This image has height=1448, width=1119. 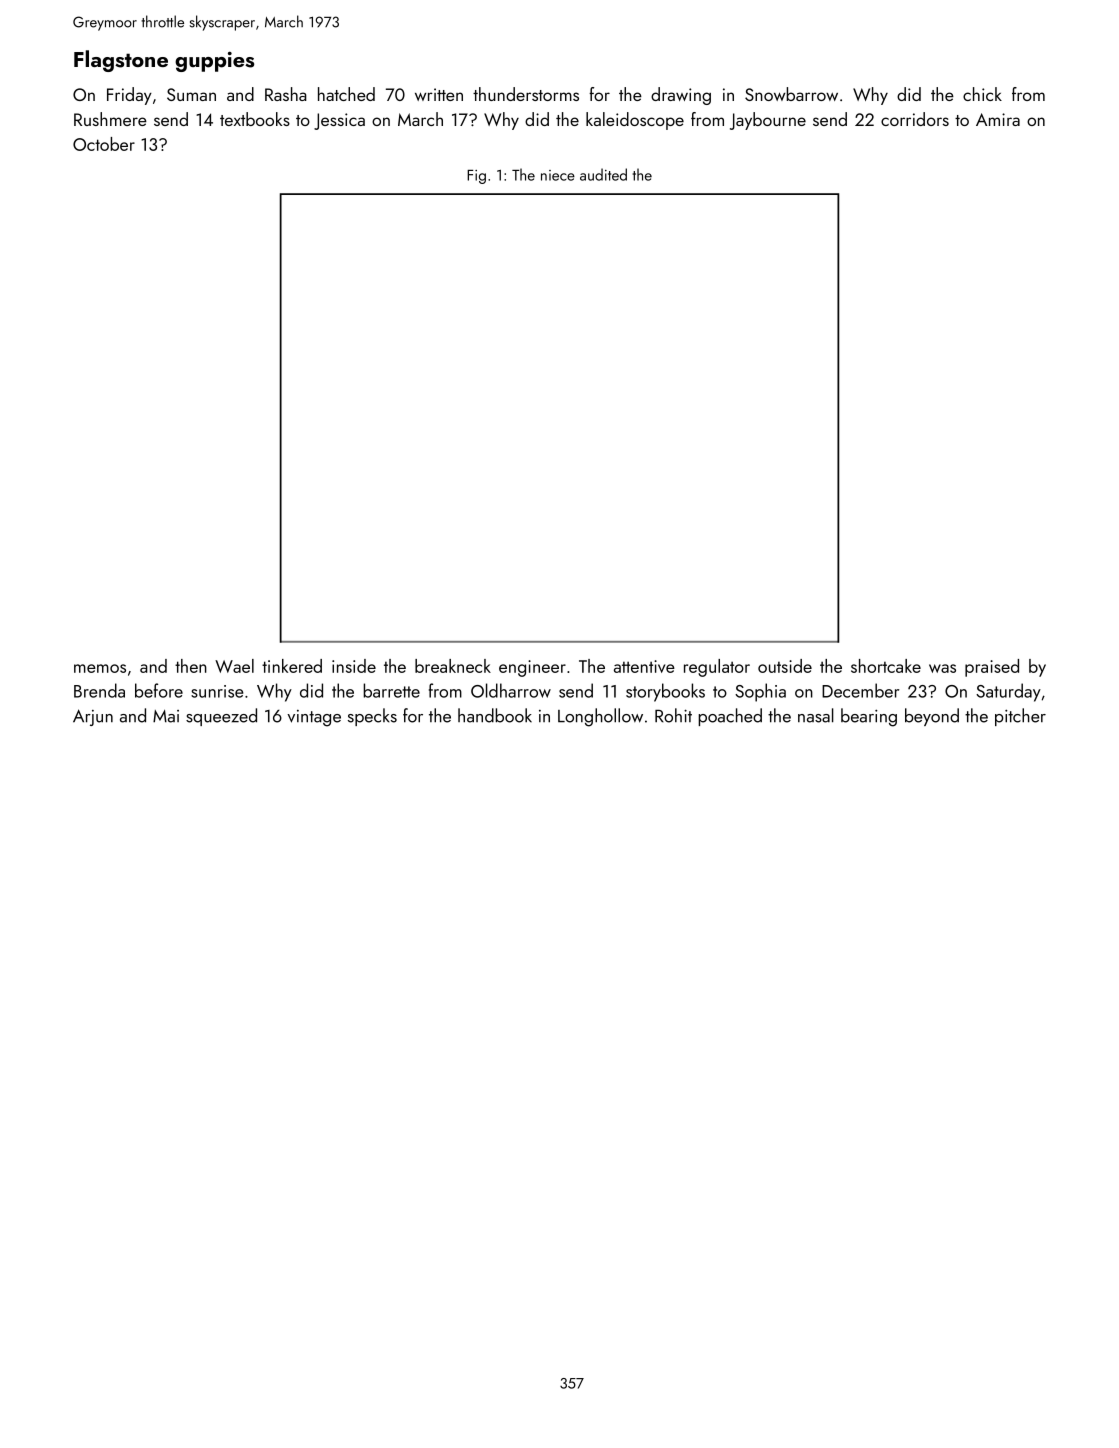 What do you see at coordinates (603, 174) in the image?
I see `audited` at bounding box center [603, 174].
